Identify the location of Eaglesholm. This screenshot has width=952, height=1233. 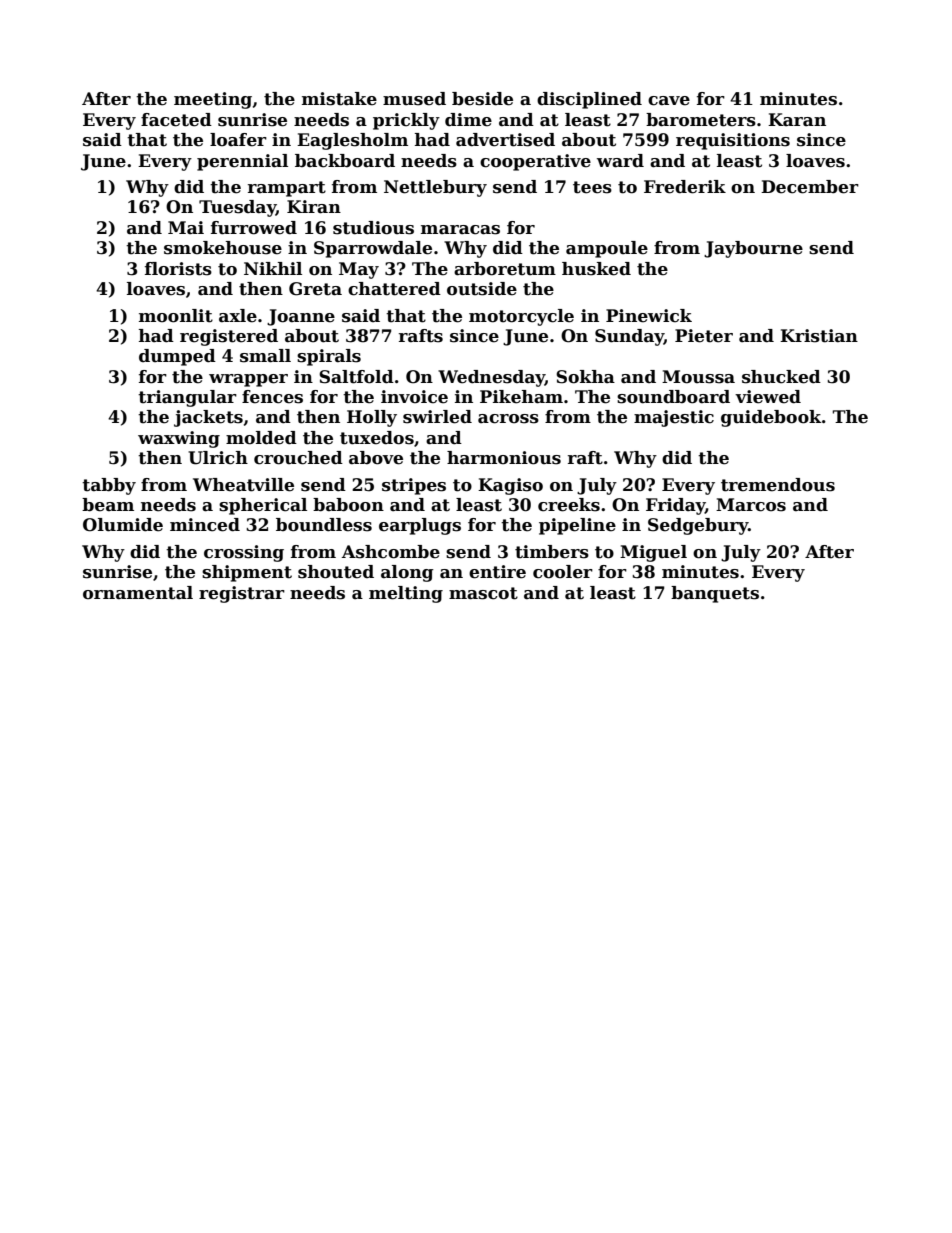
(352, 141).
